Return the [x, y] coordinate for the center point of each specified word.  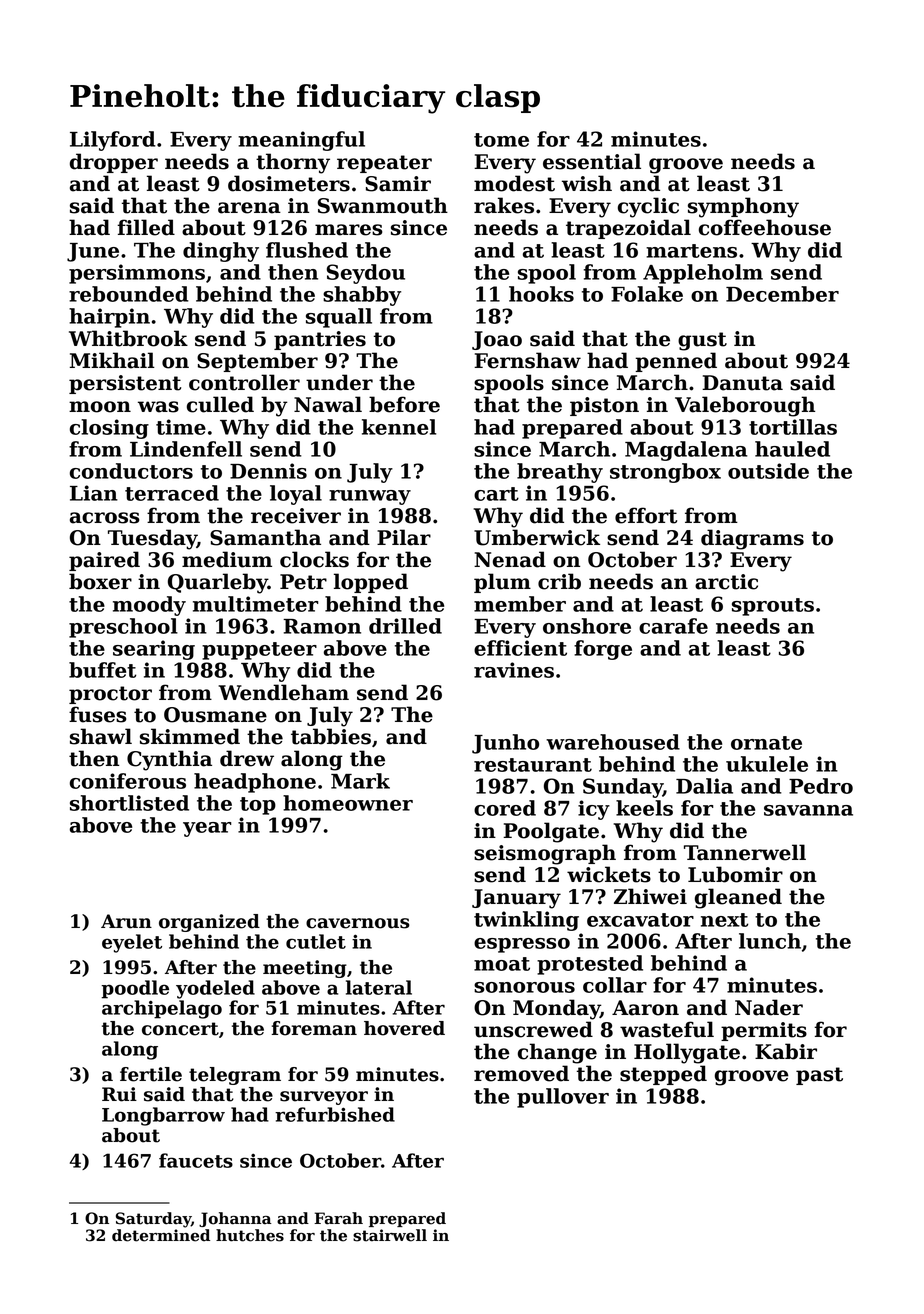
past [819, 1076]
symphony [743, 207]
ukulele [767, 764]
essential [592, 161]
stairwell [390, 1235]
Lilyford [113, 141]
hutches [250, 1235]
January [516, 899]
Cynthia [169, 760]
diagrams [752, 539]
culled [220, 404]
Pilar [404, 537]
